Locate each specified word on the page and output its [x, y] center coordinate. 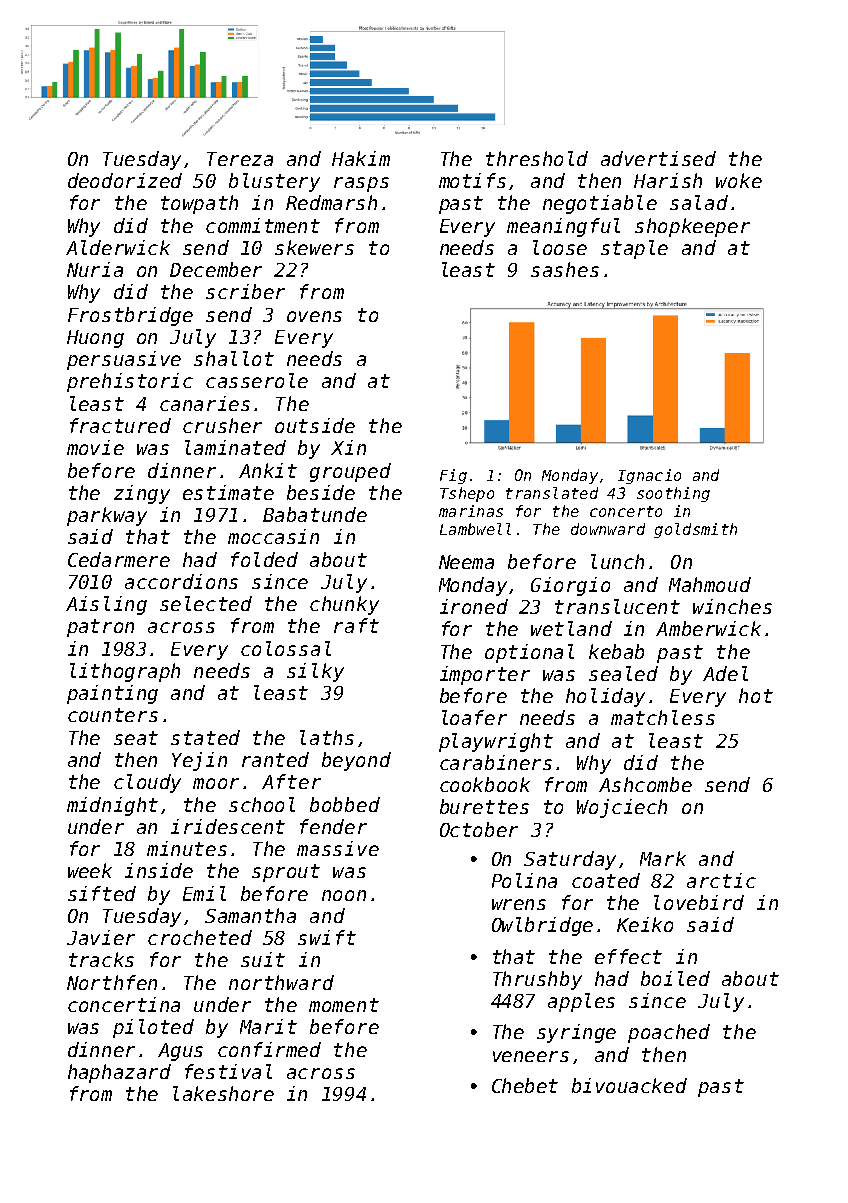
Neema [466, 562]
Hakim [361, 158]
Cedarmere [119, 559]
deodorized [125, 180]
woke [739, 180]
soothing [673, 494]
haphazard [119, 1073]
